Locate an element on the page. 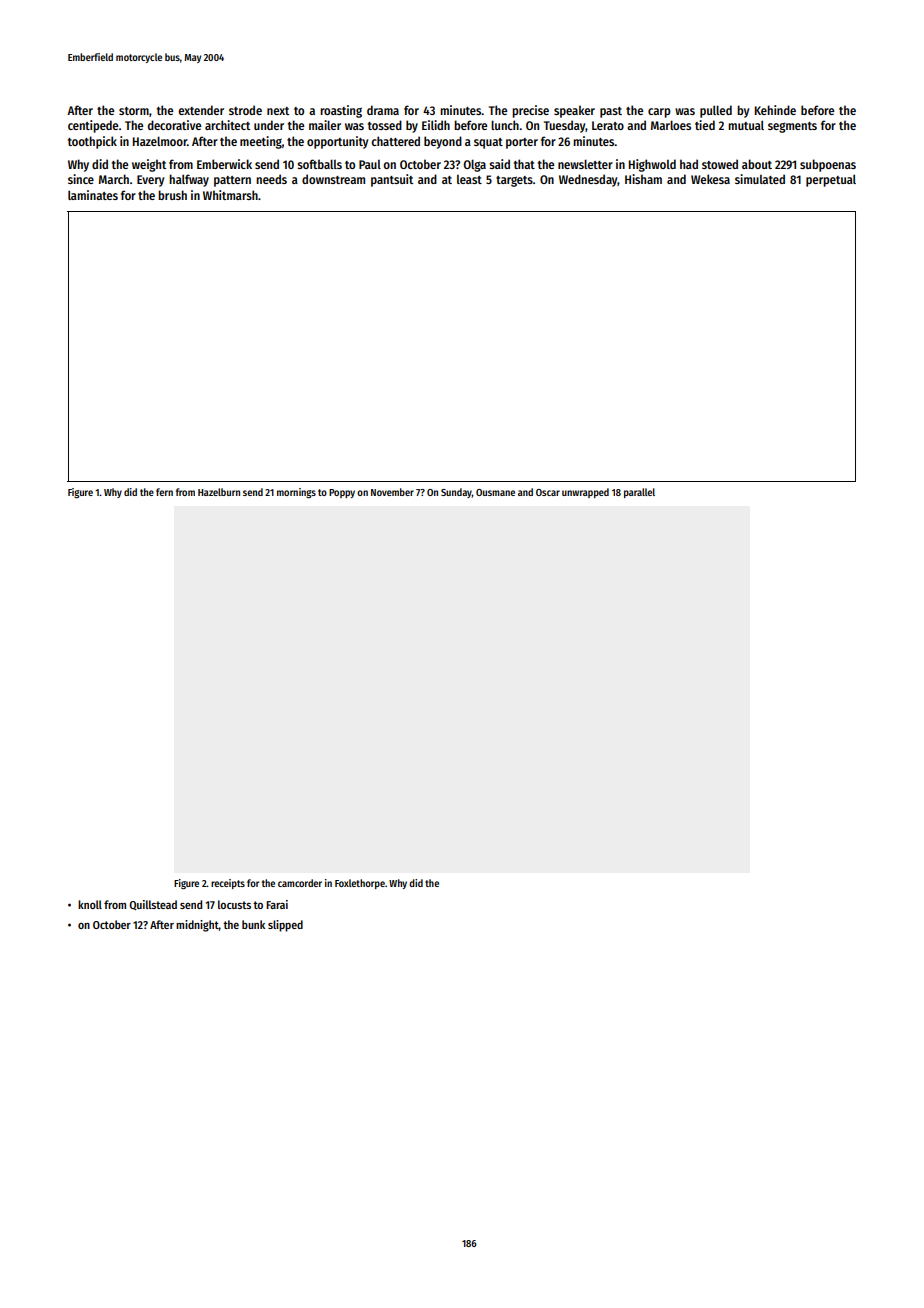 Image resolution: width=924 pixels, height=1308 pixels. slipped is located at coordinates (285, 926).
